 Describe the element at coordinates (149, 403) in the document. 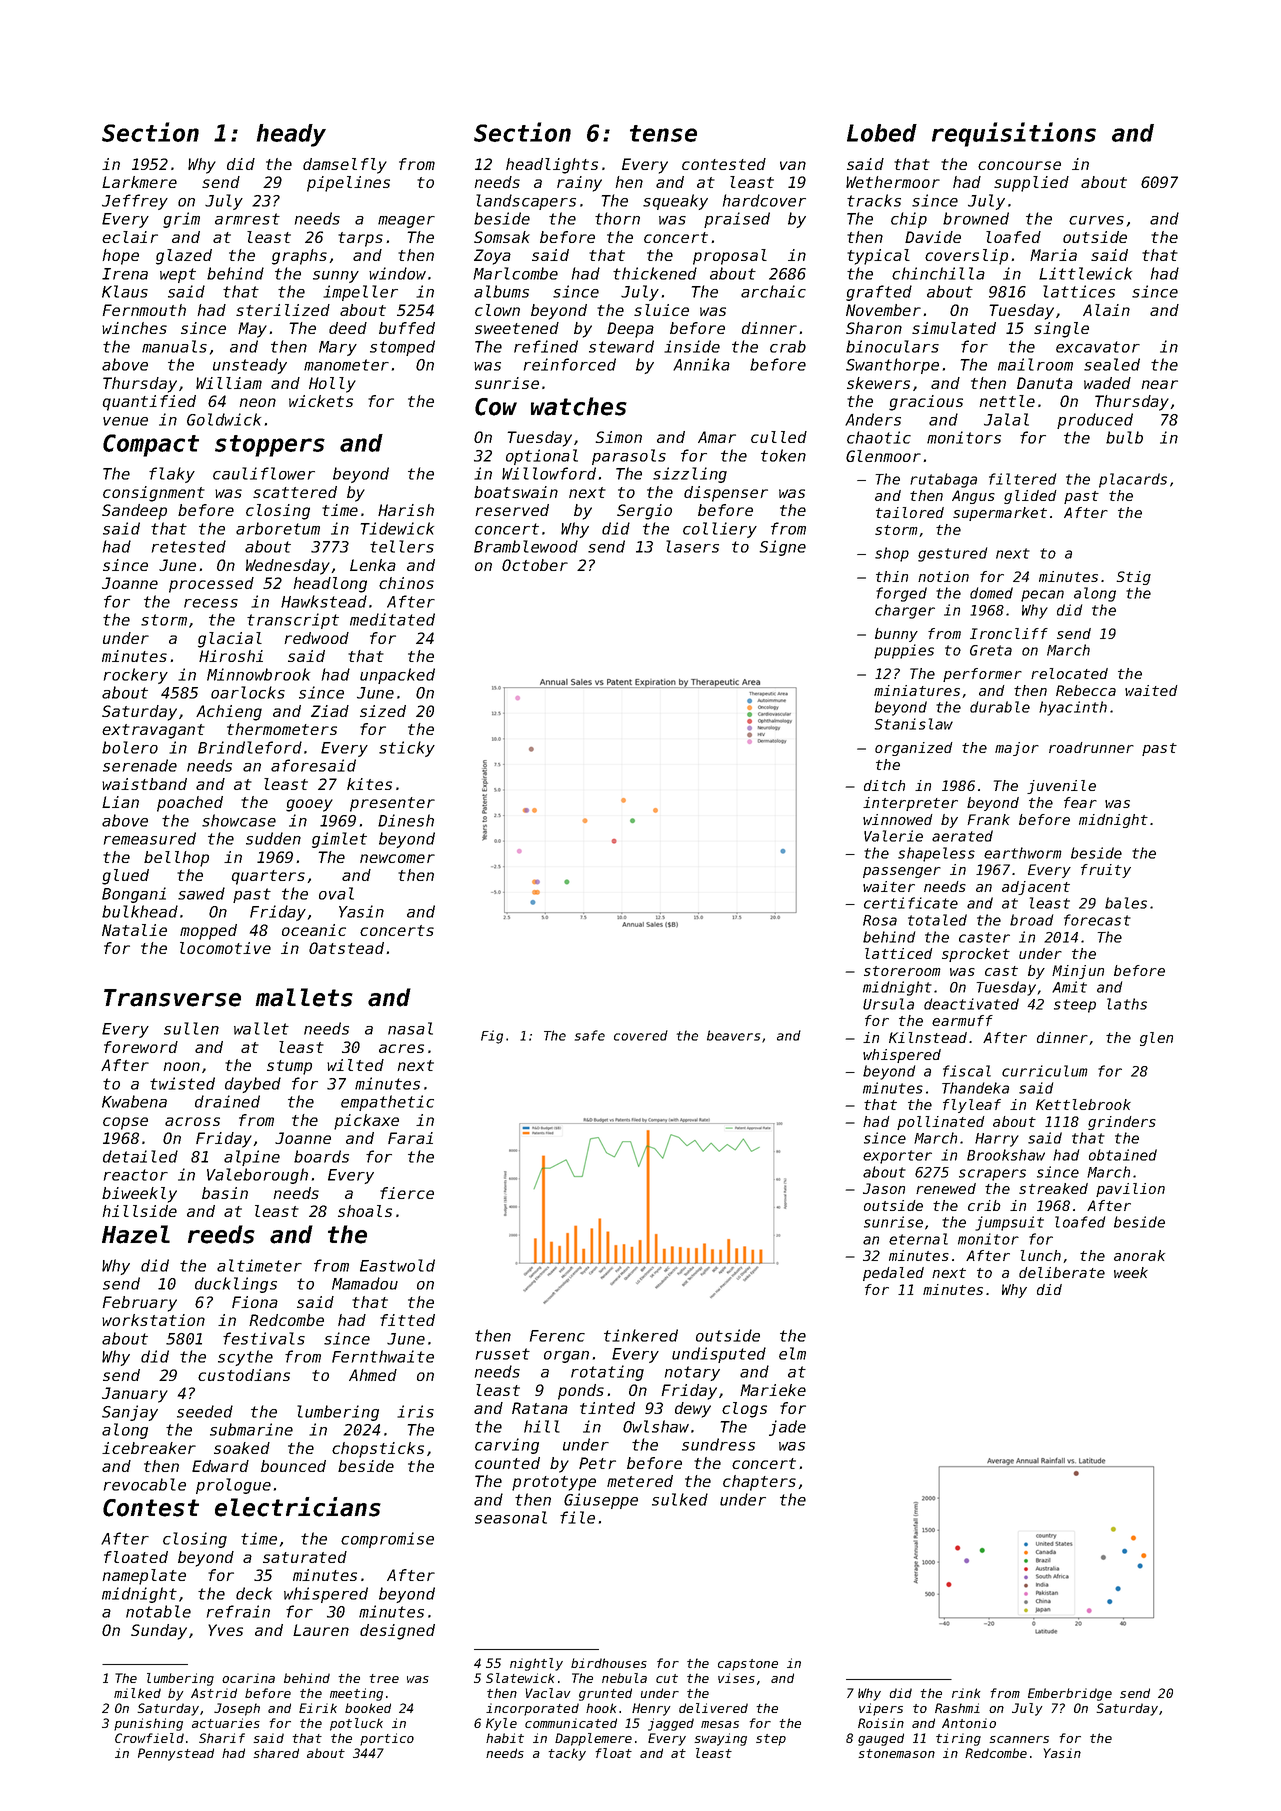

I see `quantified` at that location.
